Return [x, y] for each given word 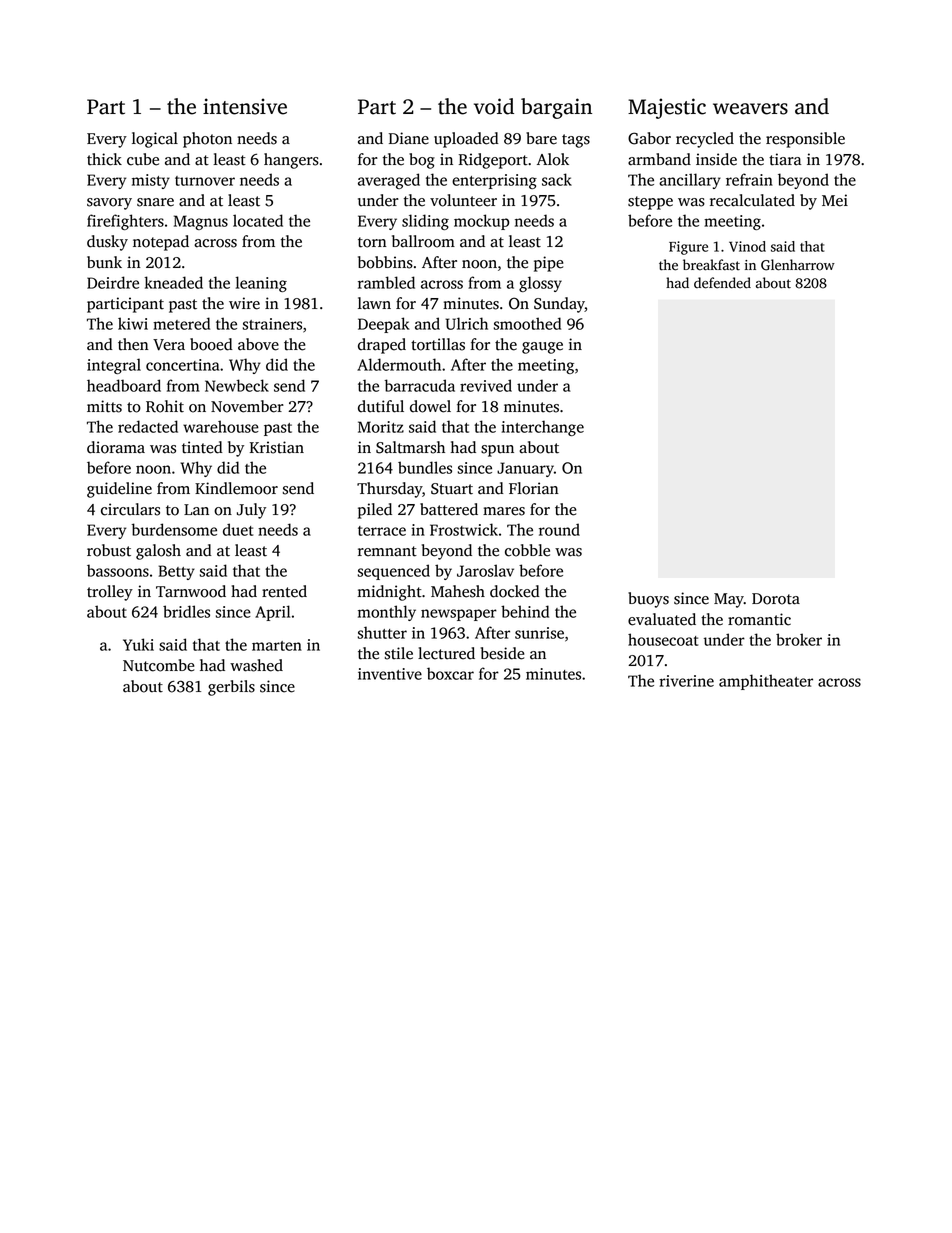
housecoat [663, 639]
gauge [542, 348]
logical [155, 140]
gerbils [231, 688]
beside [502, 653]
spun [497, 451]
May [729, 600]
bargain [556, 108]
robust [109, 550]
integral [114, 366]
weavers [750, 109]
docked [515, 591]
